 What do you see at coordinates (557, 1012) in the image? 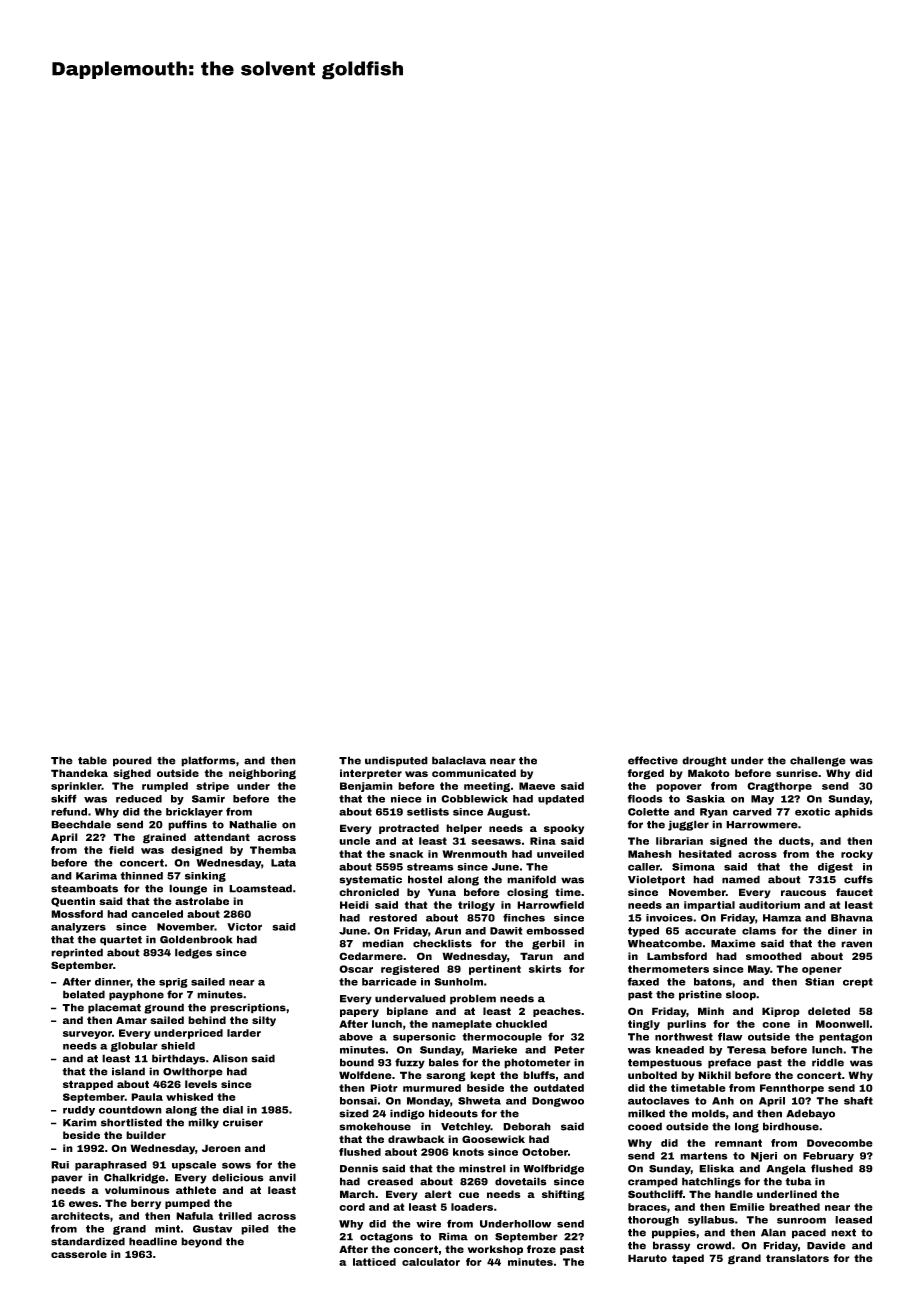
I see `peaches` at bounding box center [557, 1012].
